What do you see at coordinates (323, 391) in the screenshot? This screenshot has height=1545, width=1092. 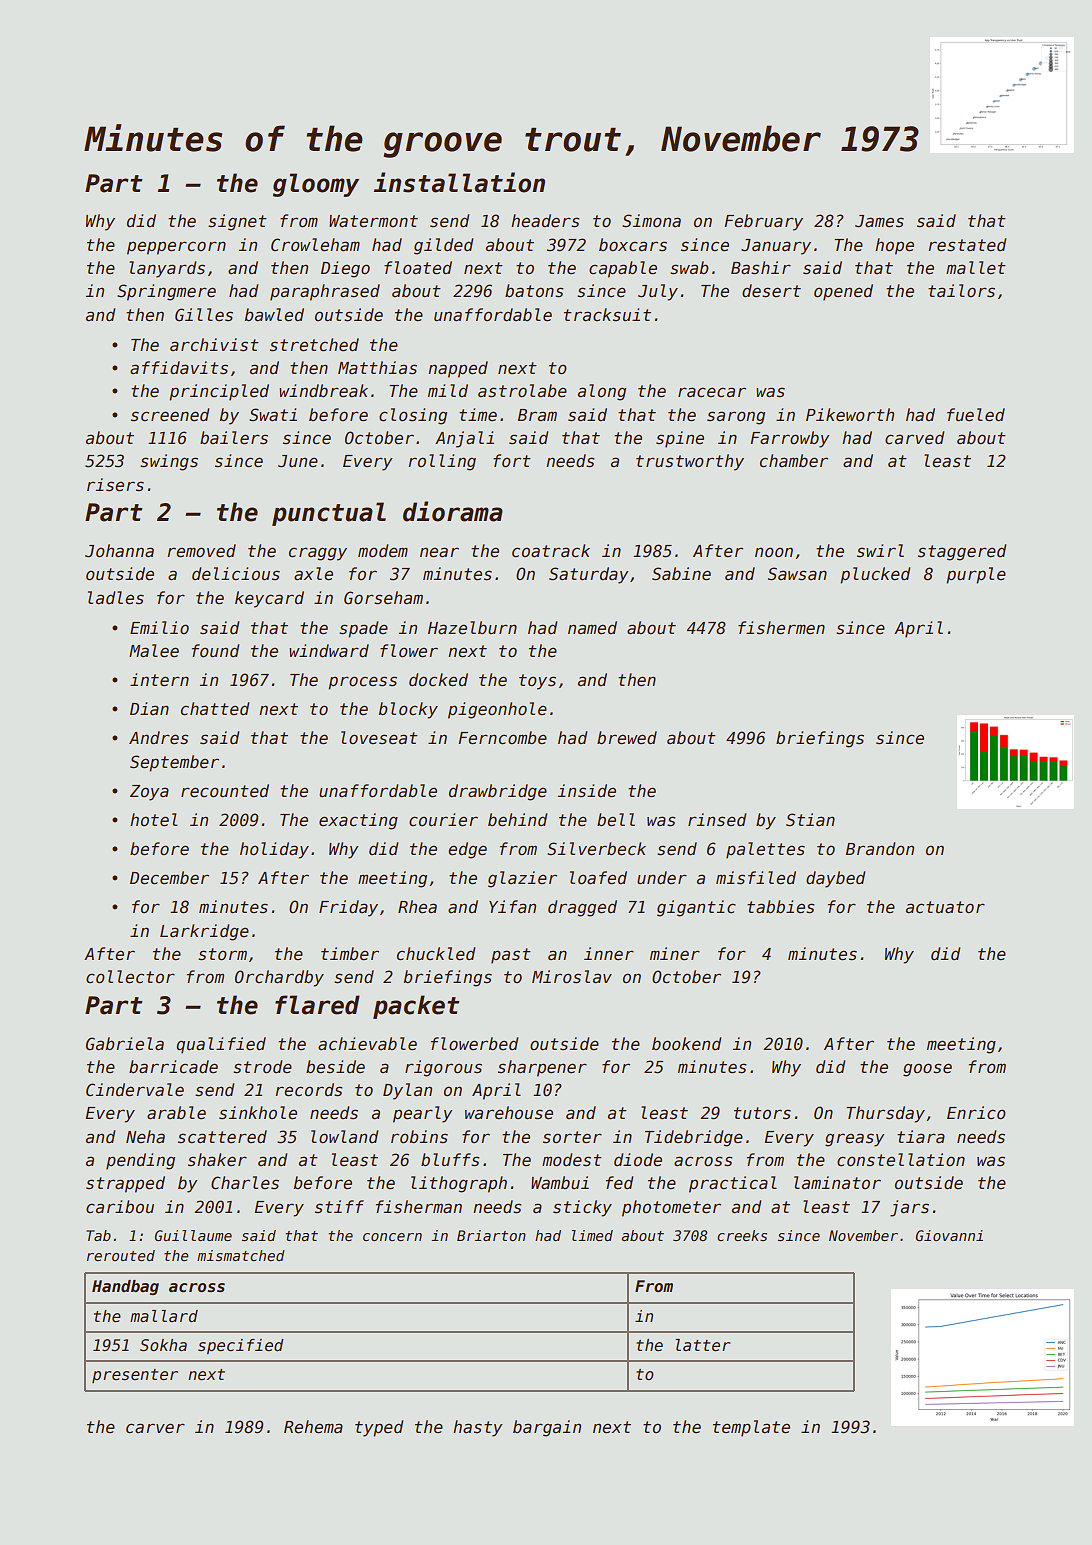 I see `windbreak` at bounding box center [323, 391].
